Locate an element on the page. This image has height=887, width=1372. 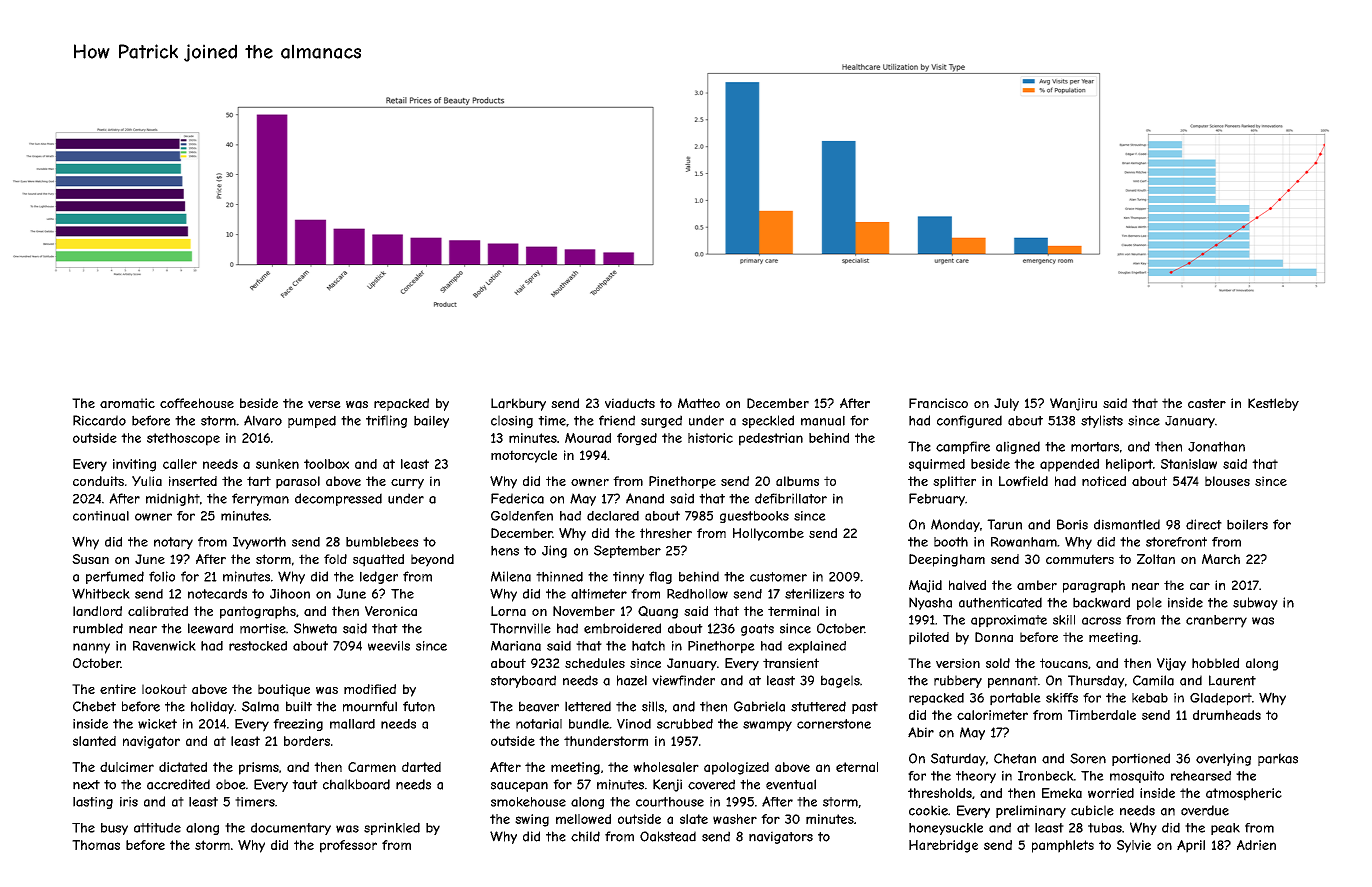
viaducts is located at coordinates (630, 403).
